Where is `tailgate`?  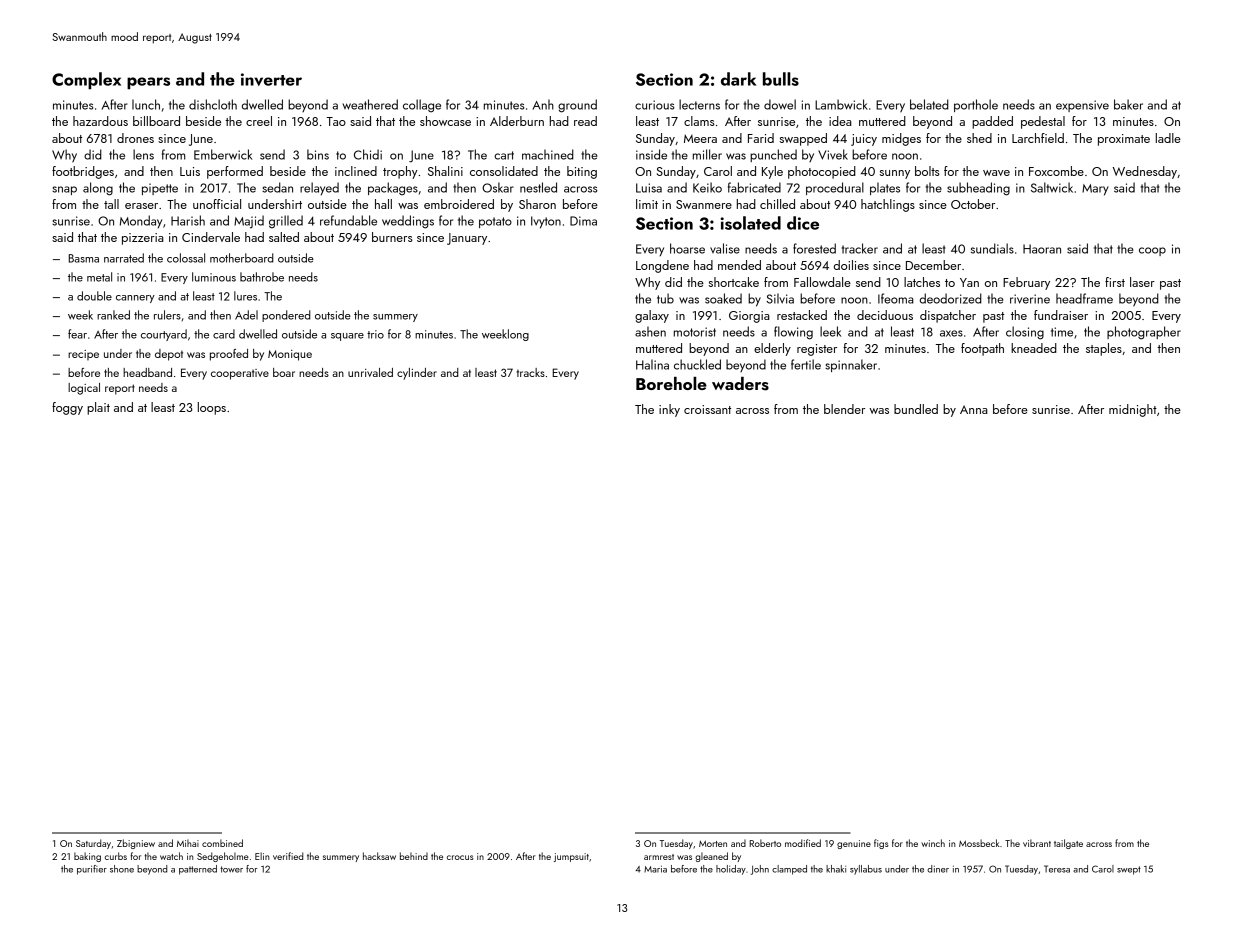
tailgate is located at coordinates (1068, 844).
